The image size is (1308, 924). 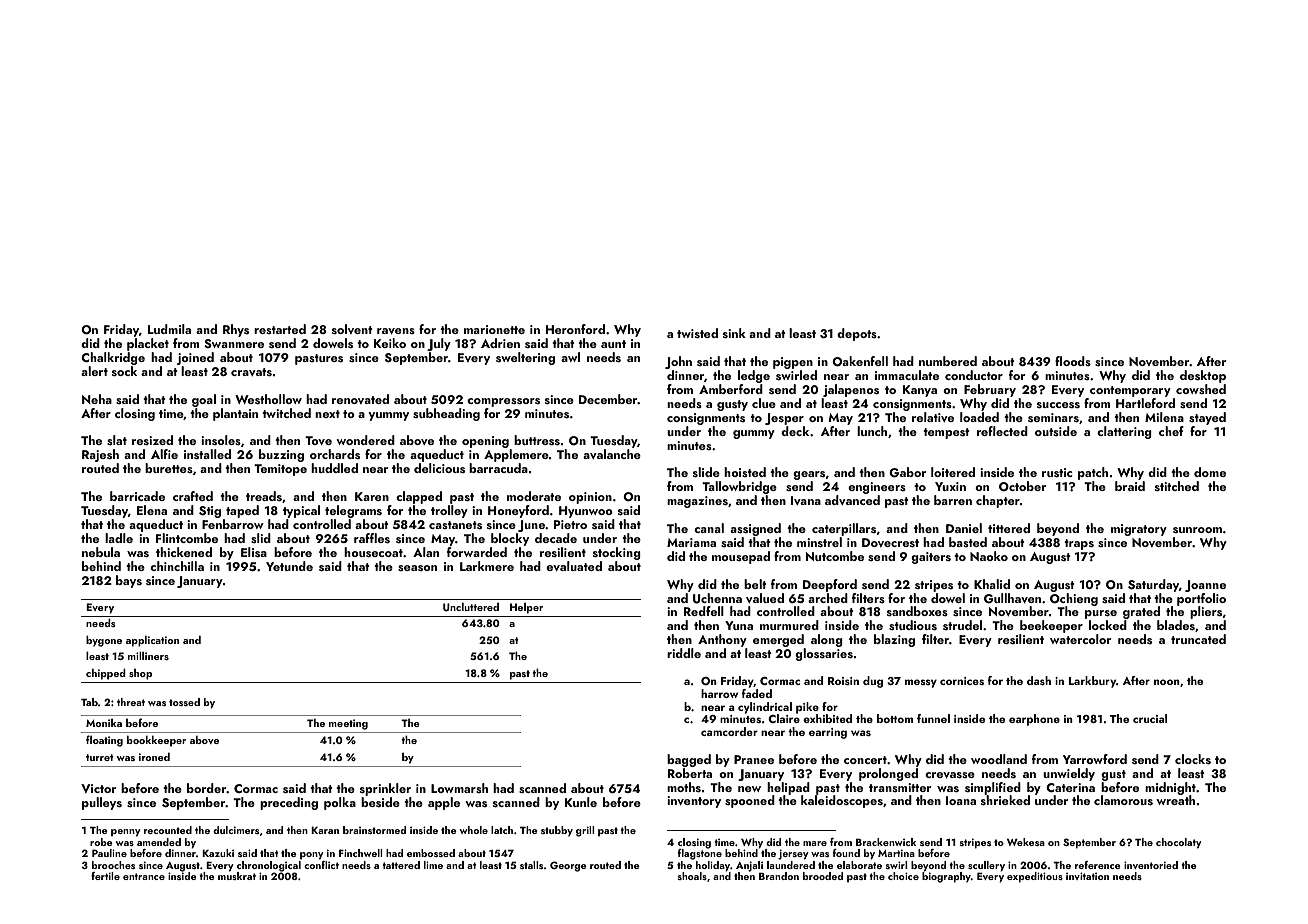 I want to click on camcorder, so click(x=729, y=731).
